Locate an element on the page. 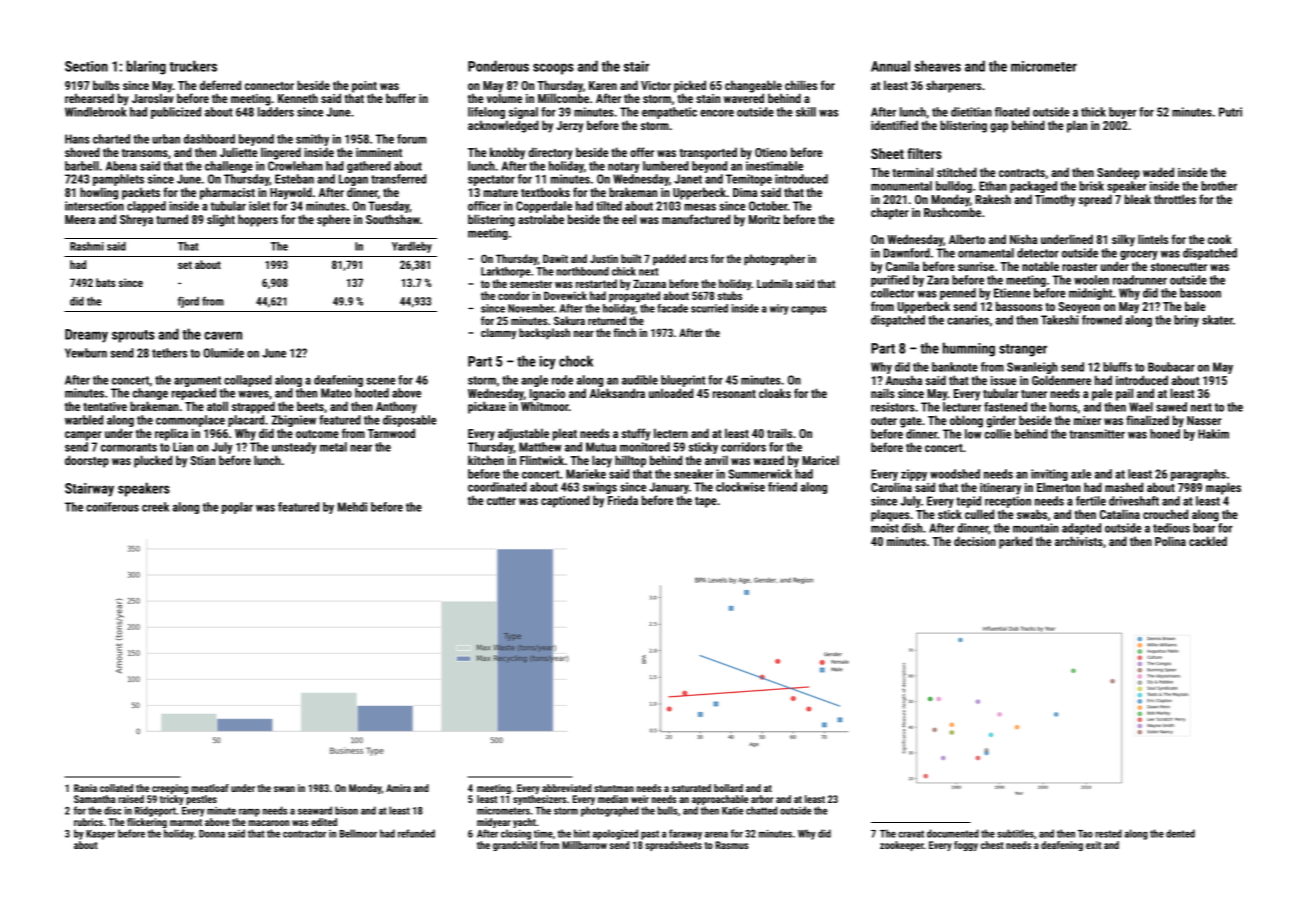  abbreviated is located at coordinates (566, 788).
